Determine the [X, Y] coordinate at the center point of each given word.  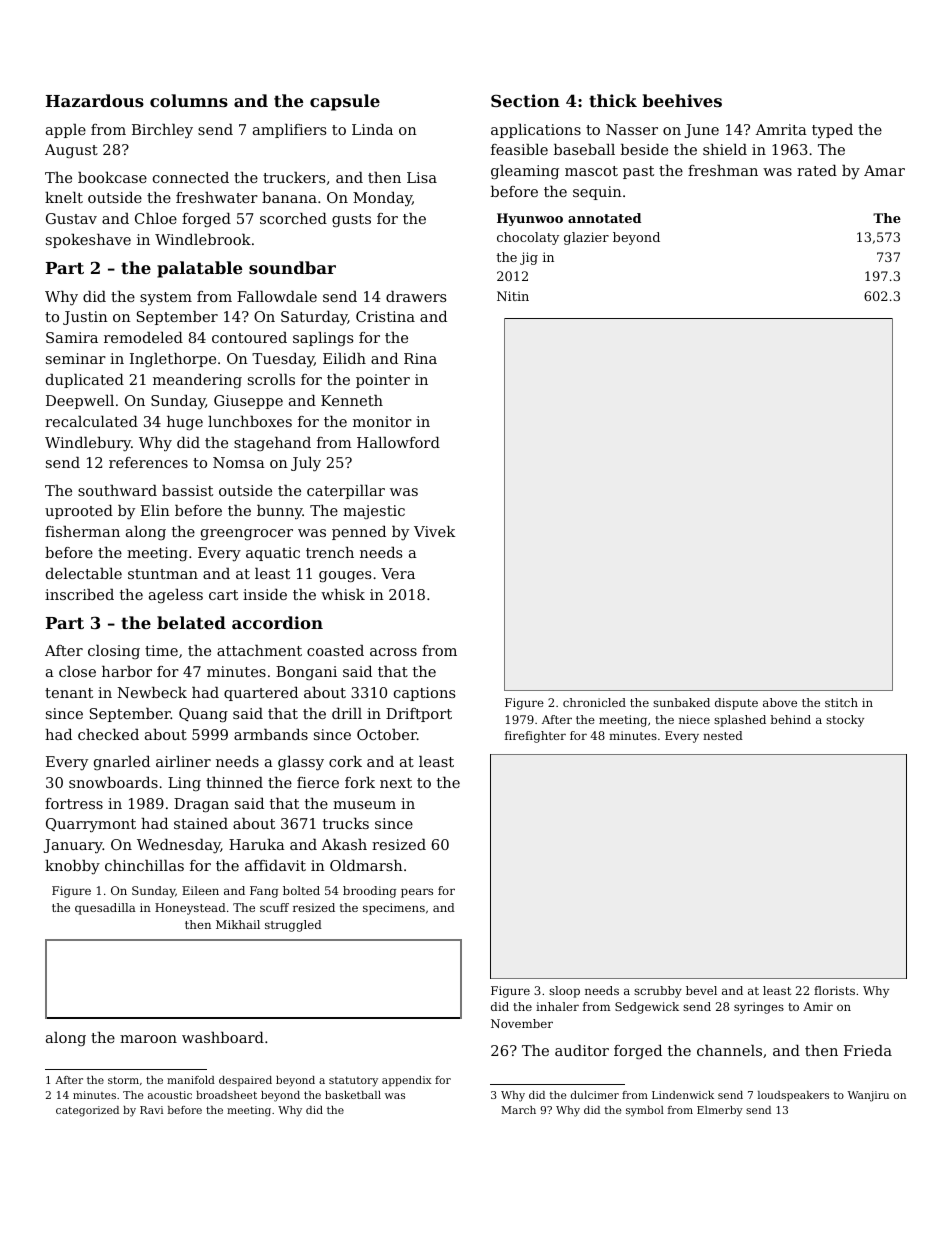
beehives [682, 100]
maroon [148, 1039]
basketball [353, 1095]
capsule [345, 102]
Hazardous [95, 100]
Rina [420, 358]
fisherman [82, 531]
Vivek [434, 531]
